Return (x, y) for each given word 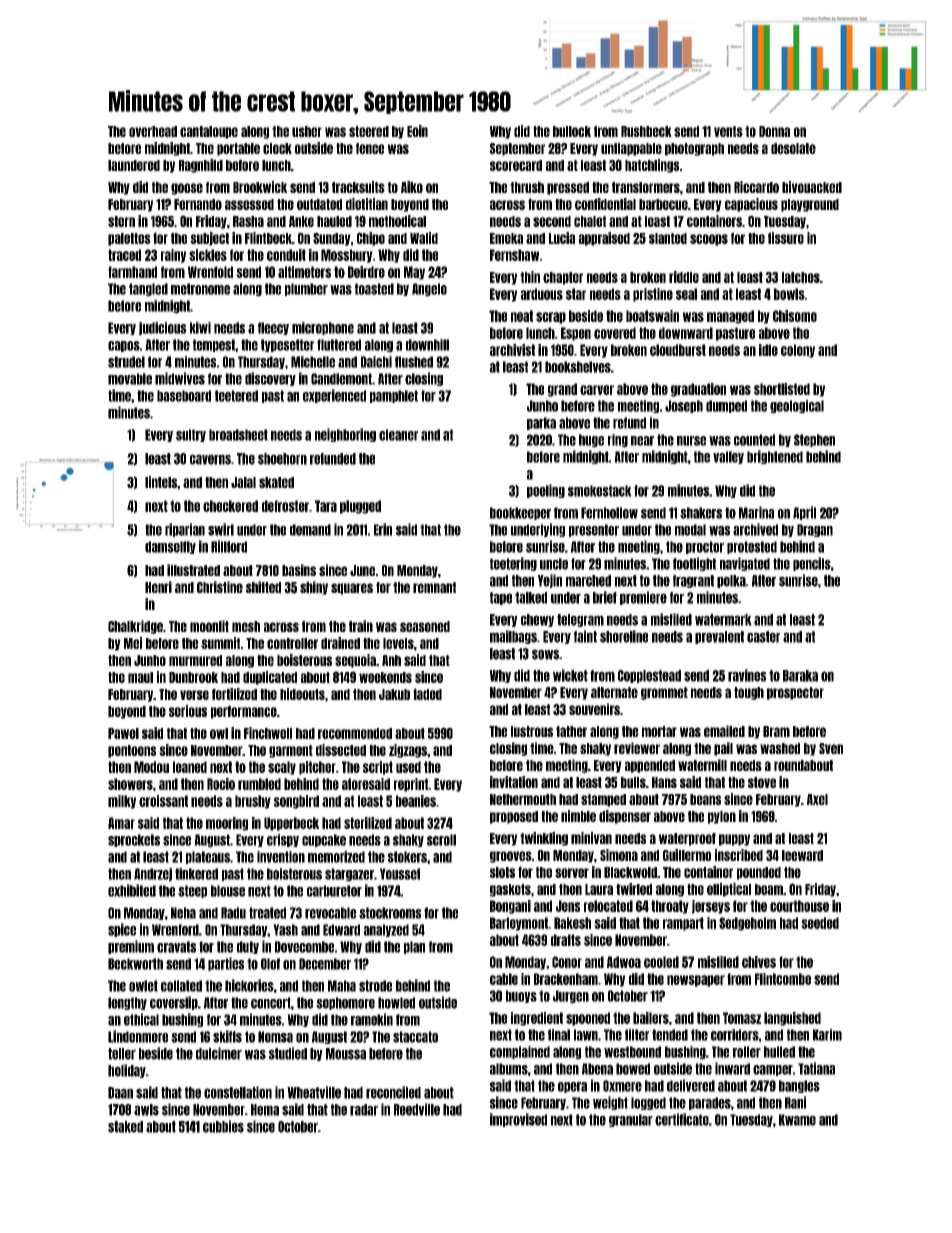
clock (277, 148)
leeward (802, 855)
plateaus (208, 857)
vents (728, 131)
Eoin (417, 131)
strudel (126, 362)
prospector (795, 693)
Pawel (123, 733)
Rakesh (572, 923)
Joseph (684, 406)
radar (364, 1110)
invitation (514, 782)
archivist (512, 350)
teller (122, 1054)
